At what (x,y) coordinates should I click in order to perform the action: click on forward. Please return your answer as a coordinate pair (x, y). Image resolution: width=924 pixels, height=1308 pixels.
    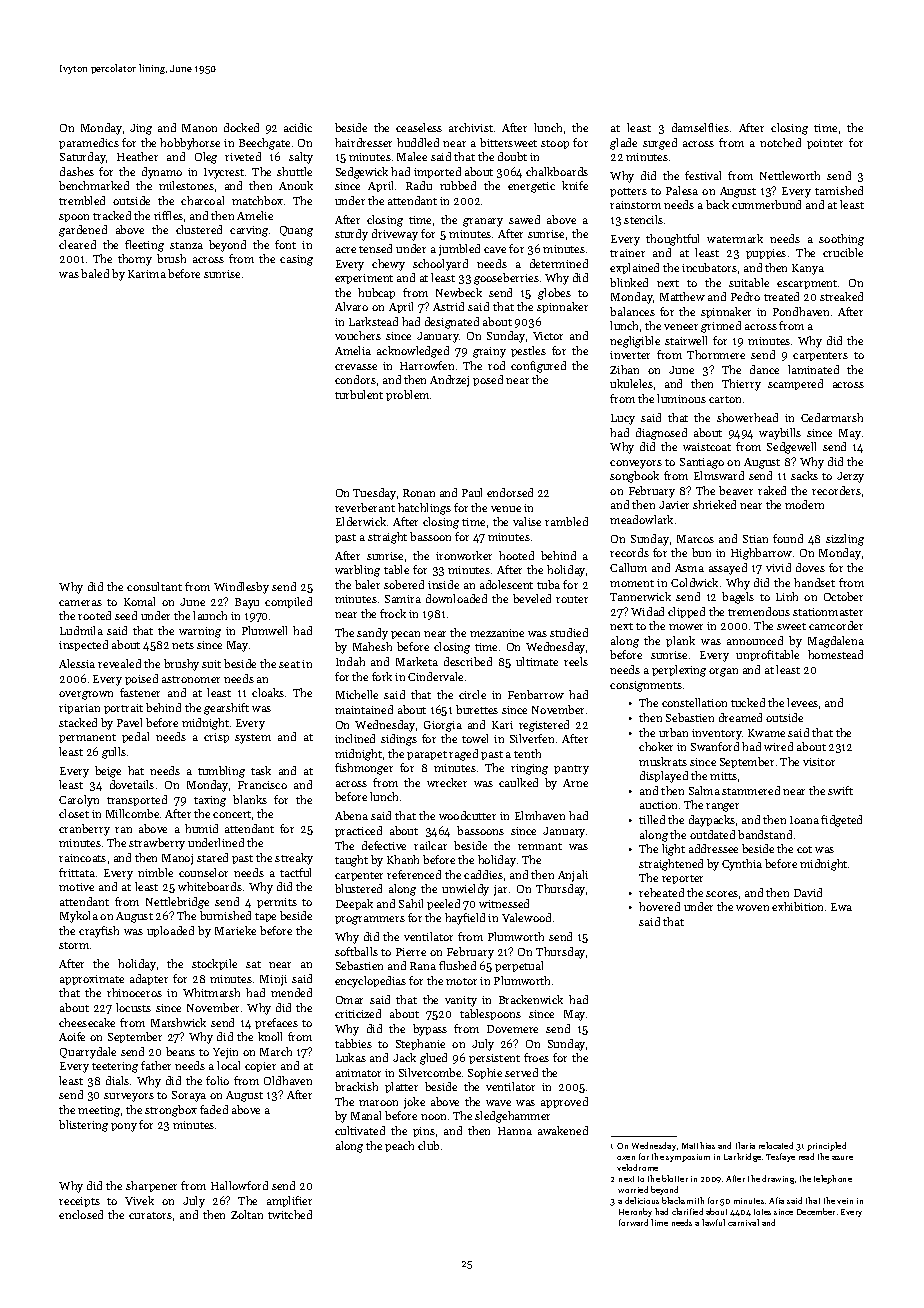
    Looking at the image, I should click on (633, 1222).
